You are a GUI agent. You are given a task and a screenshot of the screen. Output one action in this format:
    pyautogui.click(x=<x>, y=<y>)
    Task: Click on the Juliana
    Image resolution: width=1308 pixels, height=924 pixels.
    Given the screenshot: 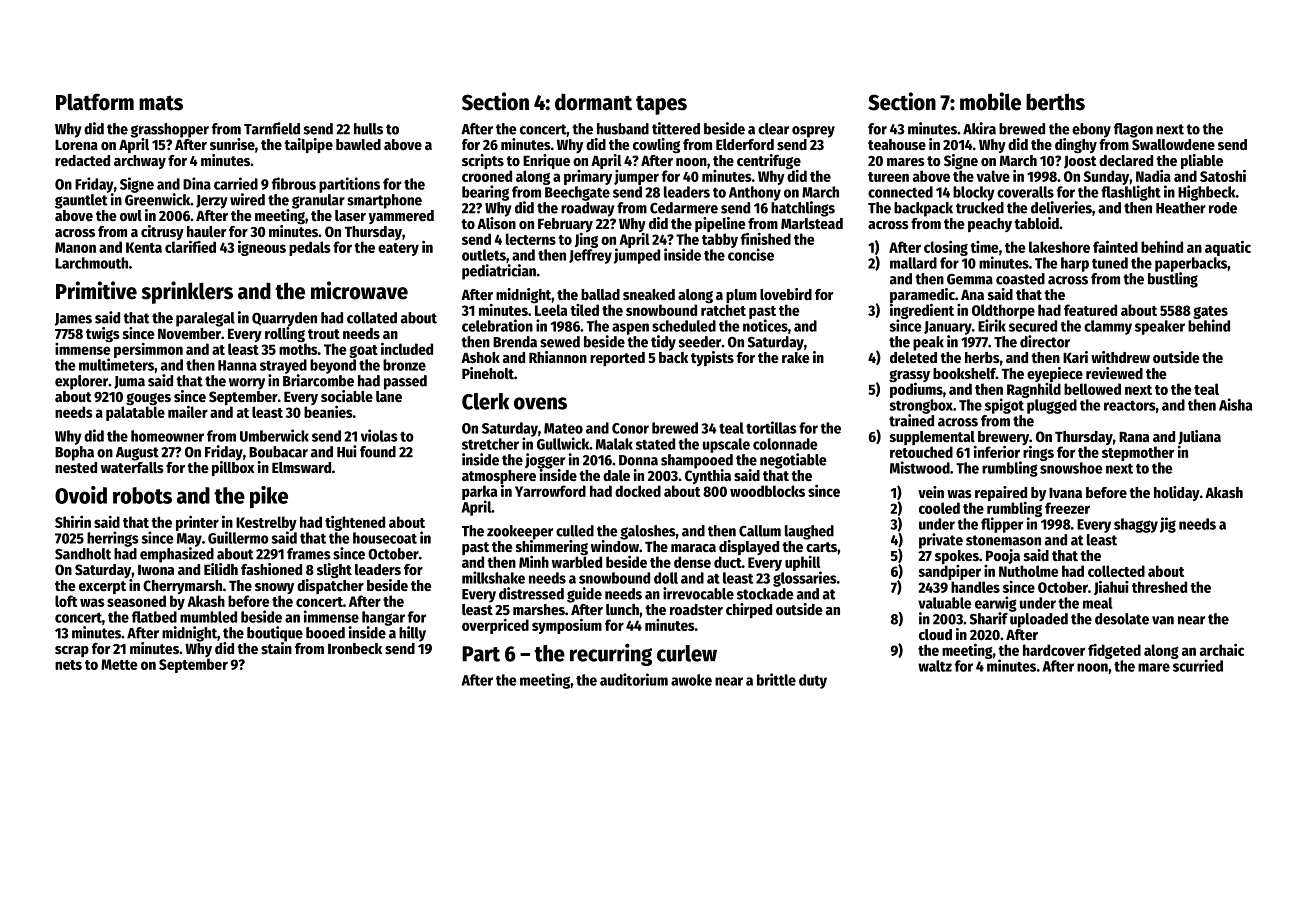 What is the action you would take?
    pyautogui.click(x=1200, y=437)
